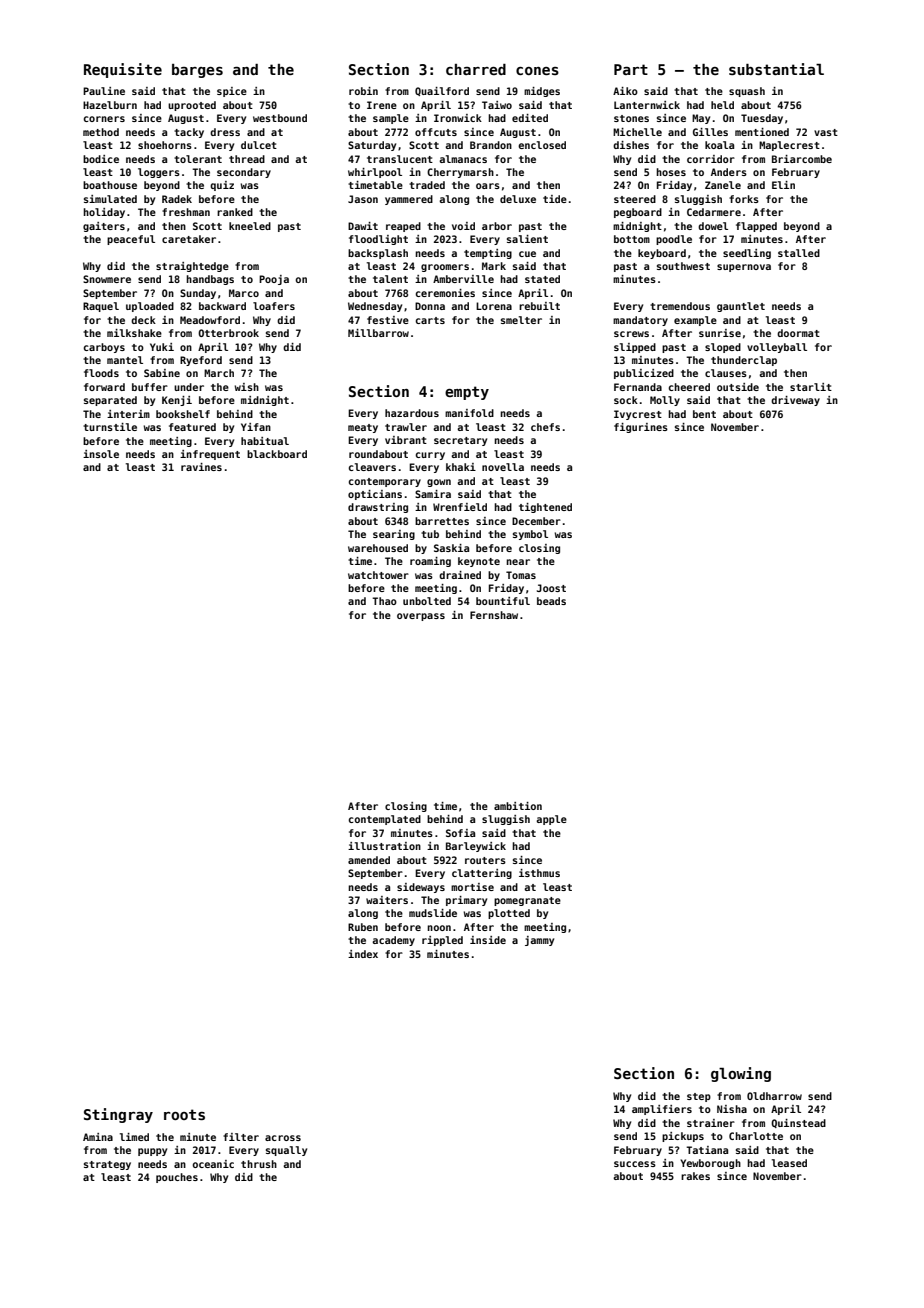  What do you see at coordinates (479, 562) in the screenshot?
I see `keynote` at bounding box center [479, 562].
